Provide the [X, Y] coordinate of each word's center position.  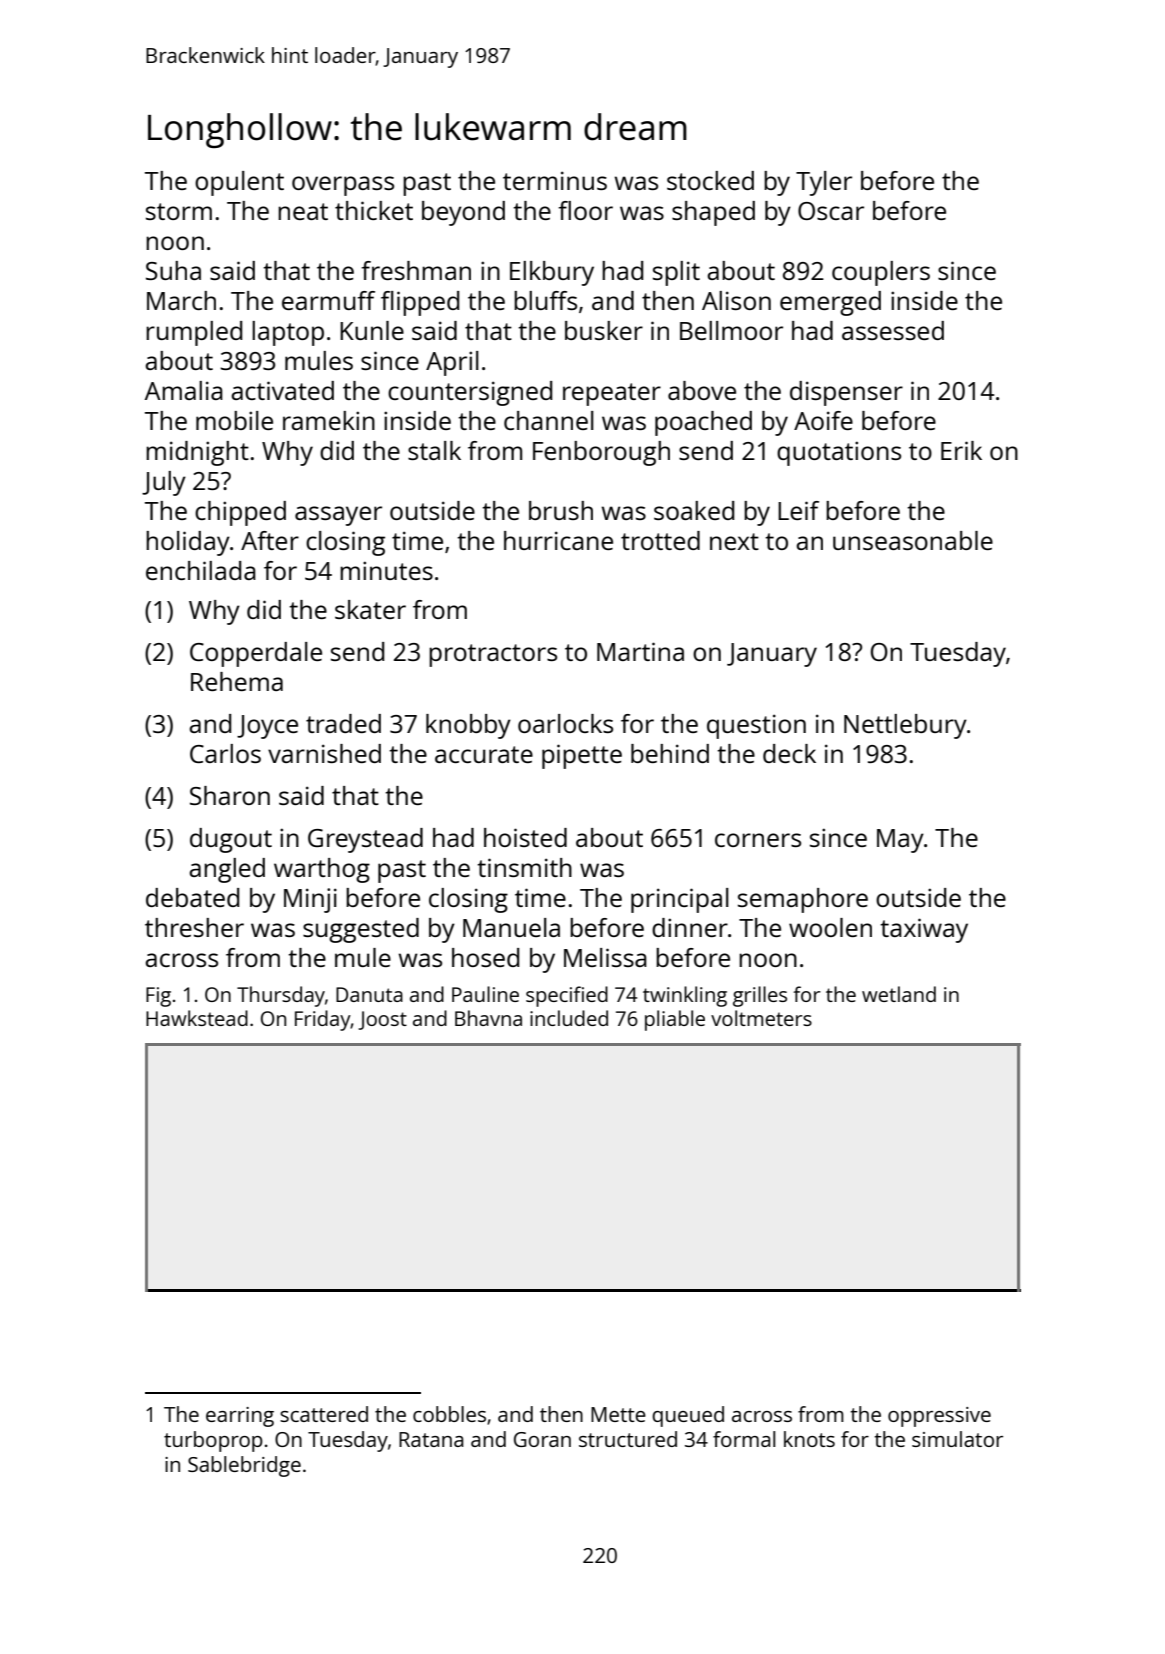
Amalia [184, 390]
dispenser [846, 393]
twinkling [685, 996]
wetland [899, 994]
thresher [194, 927]
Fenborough [601, 453]
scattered [324, 1414]
